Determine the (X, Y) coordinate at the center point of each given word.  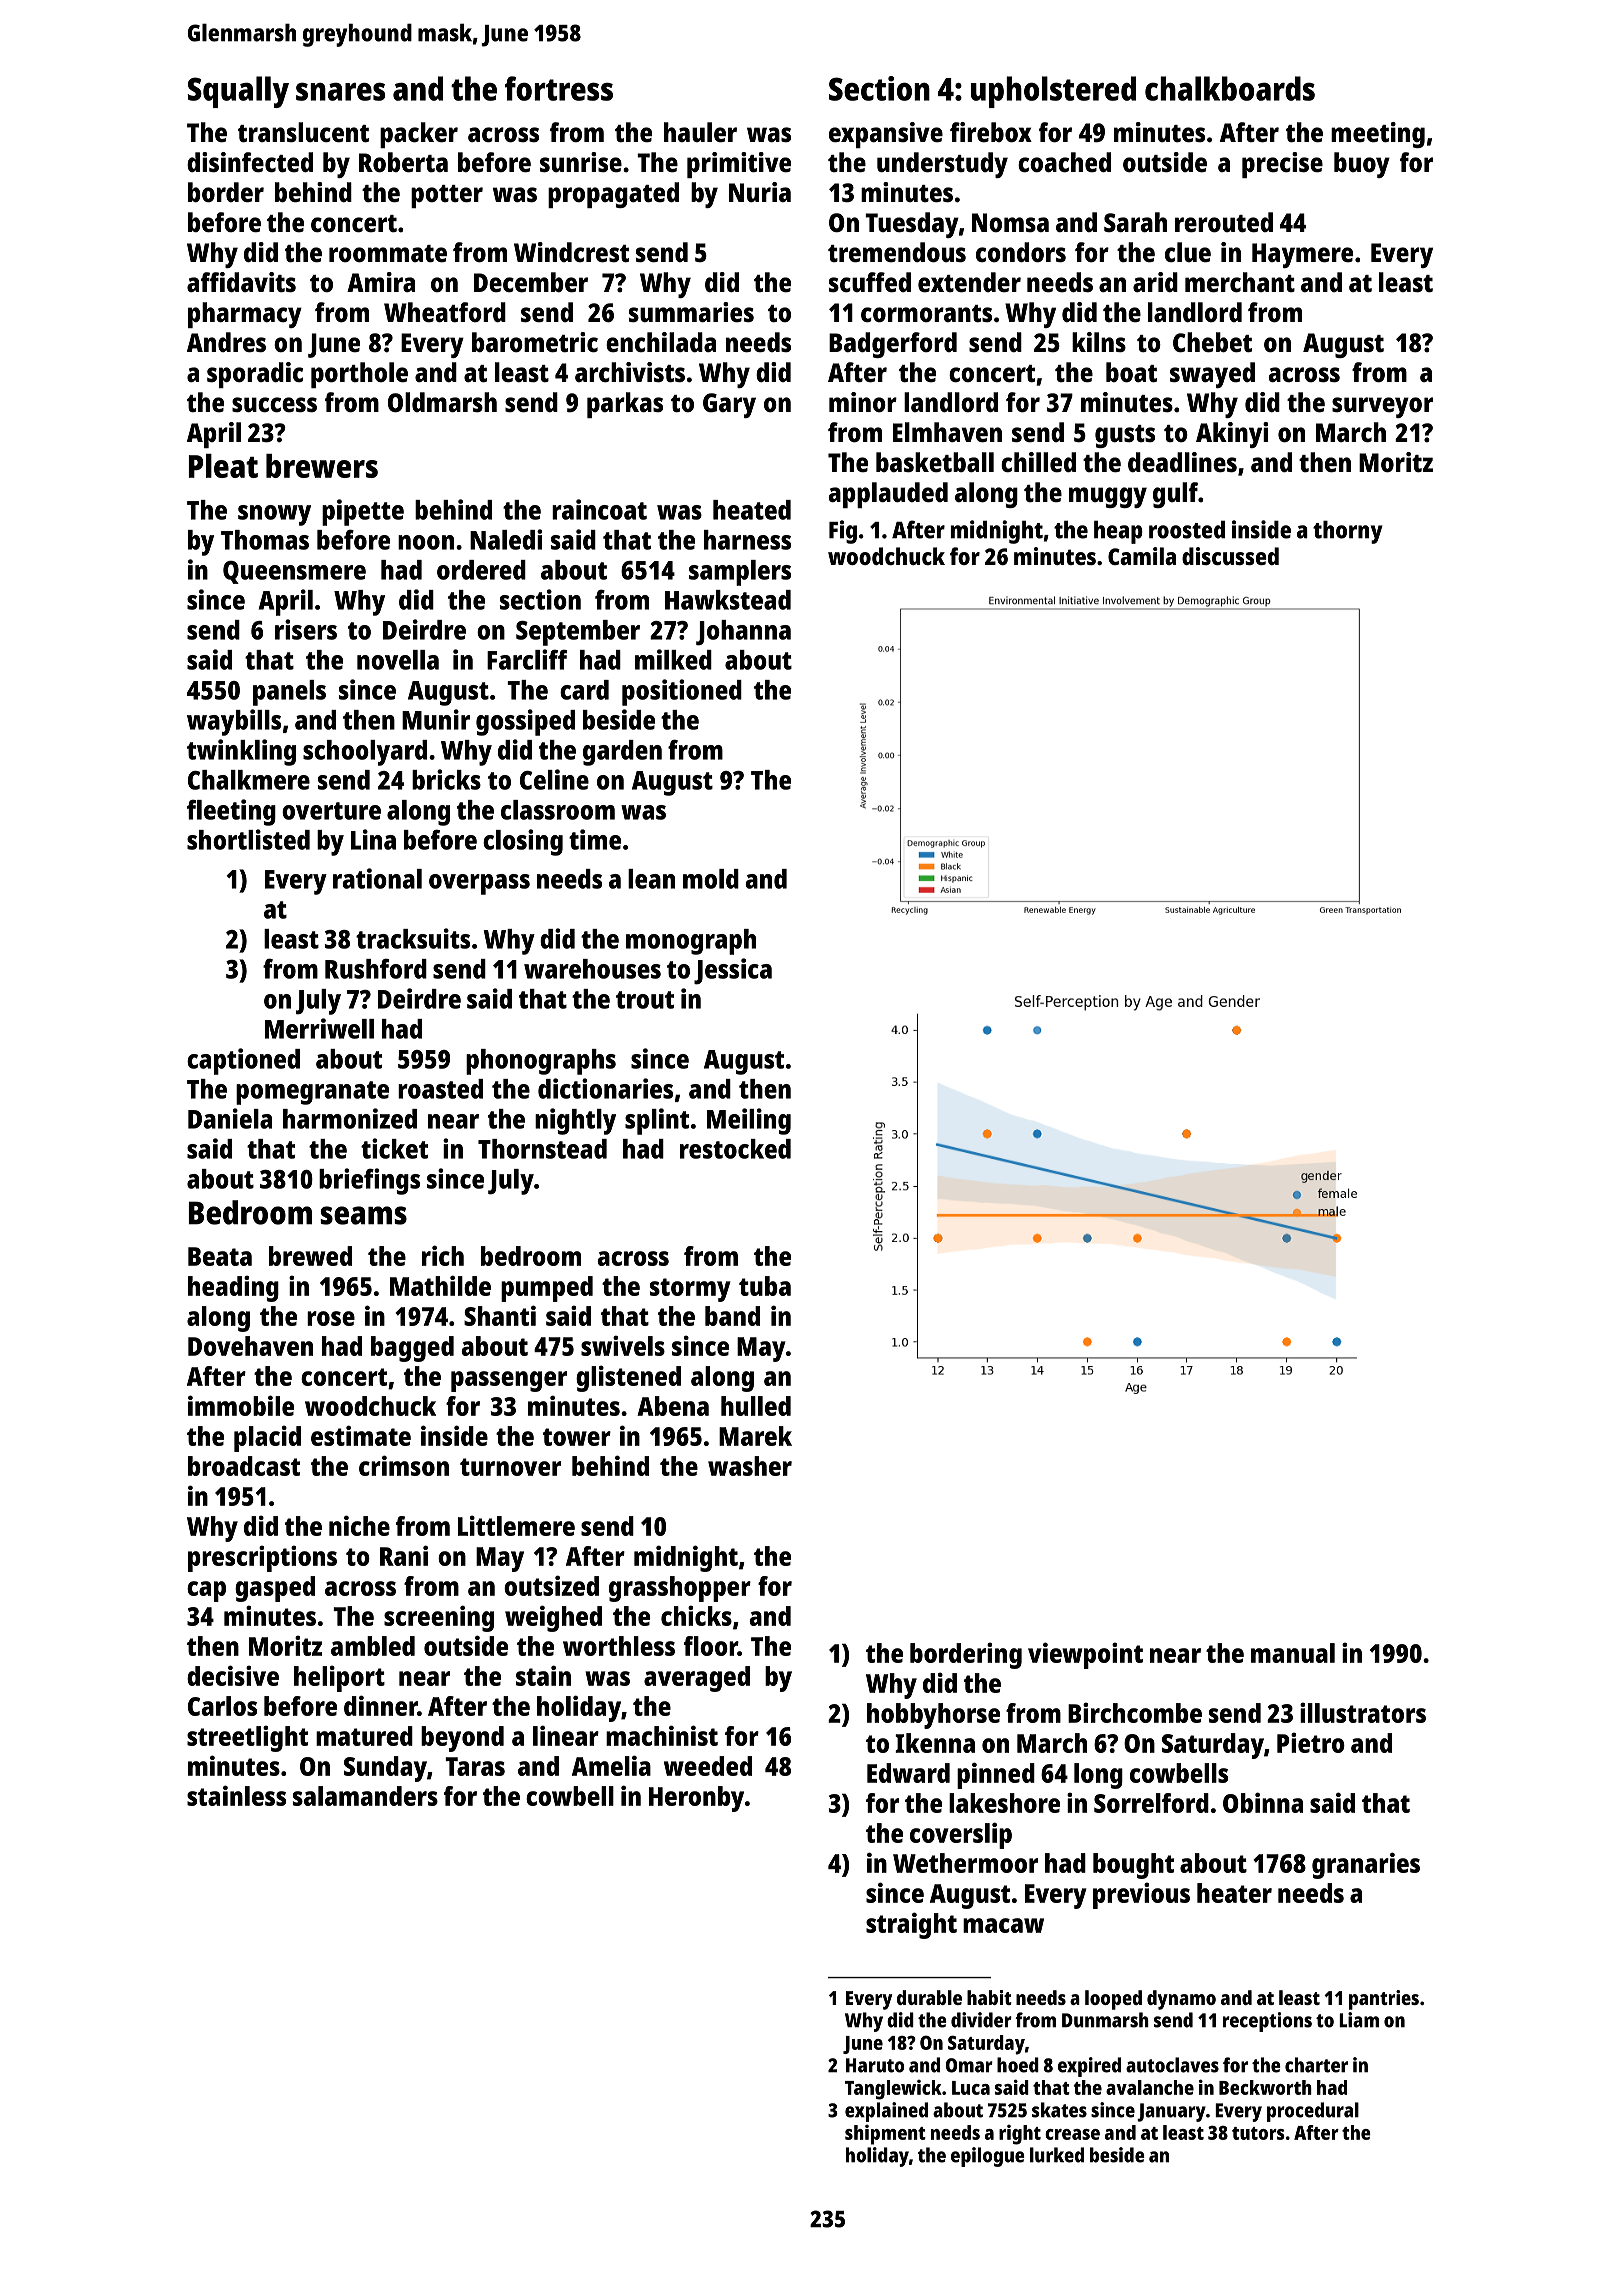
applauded (888, 495)
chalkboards (1230, 88)
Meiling (749, 1121)
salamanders (365, 1796)
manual (1293, 1653)
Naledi (506, 539)
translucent (303, 132)
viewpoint (1085, 1655)
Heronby (696, 1799)
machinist (662, 1735)
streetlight (247, 1738)
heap (1118, 532)
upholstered (1053, 92)
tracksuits (413, 938)
